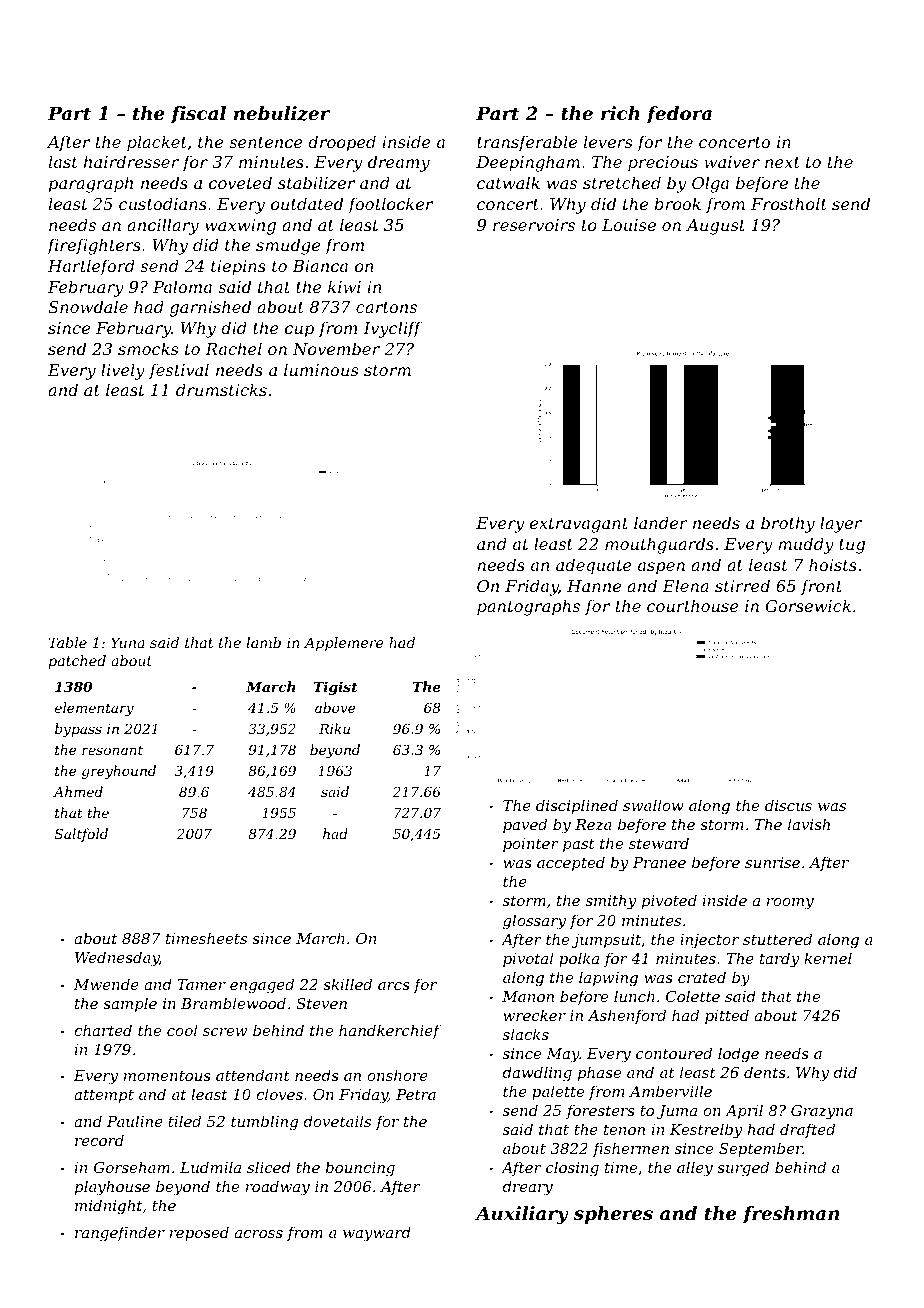 The height and width of the page is (1308, 924). What do you see at coordinates (679, 115) in the page?
I see `fedora` at bounding box center [679, 115].
